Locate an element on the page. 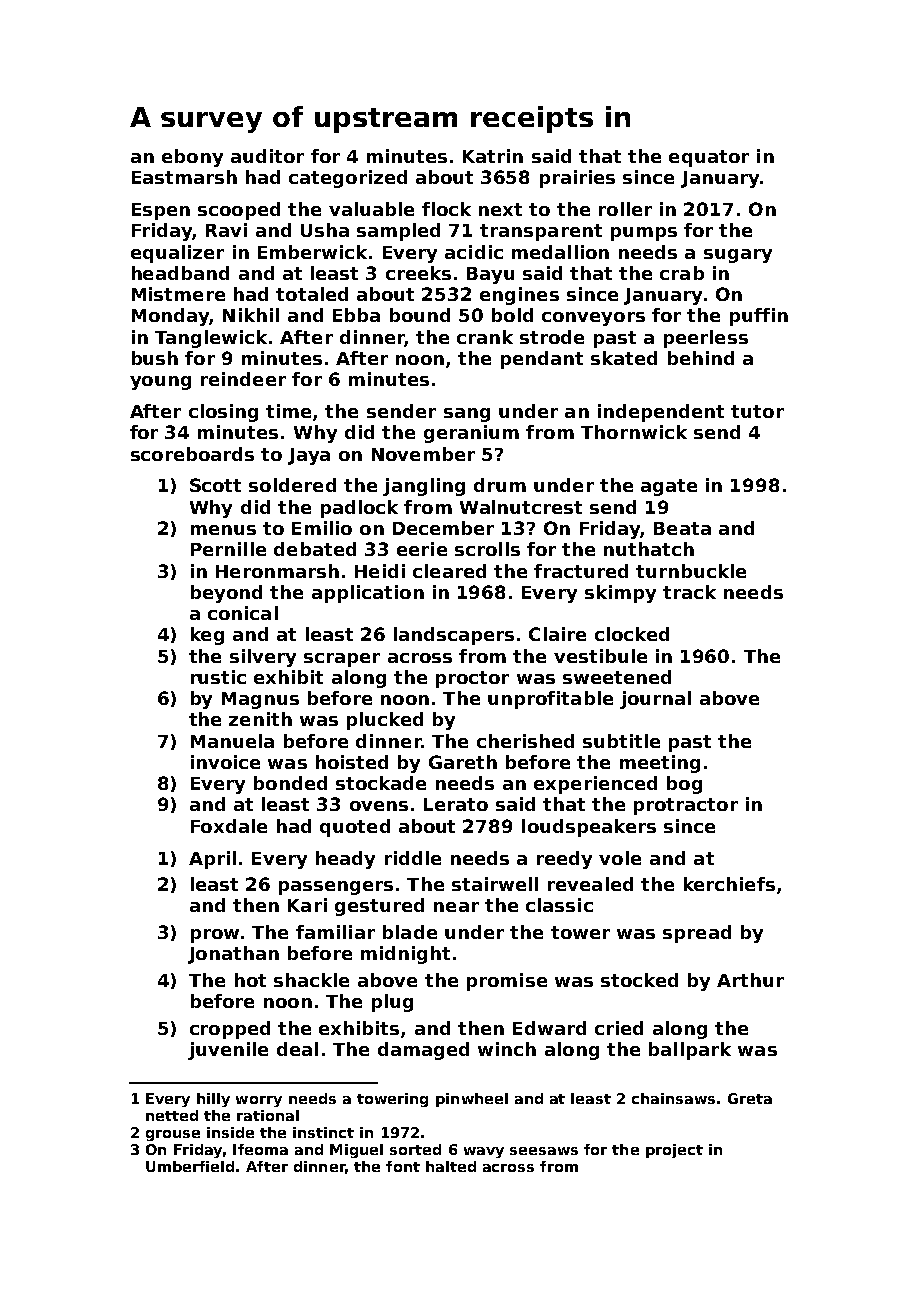 This image has height=1311, width=924. flock is located at coordinates (446, 209).
